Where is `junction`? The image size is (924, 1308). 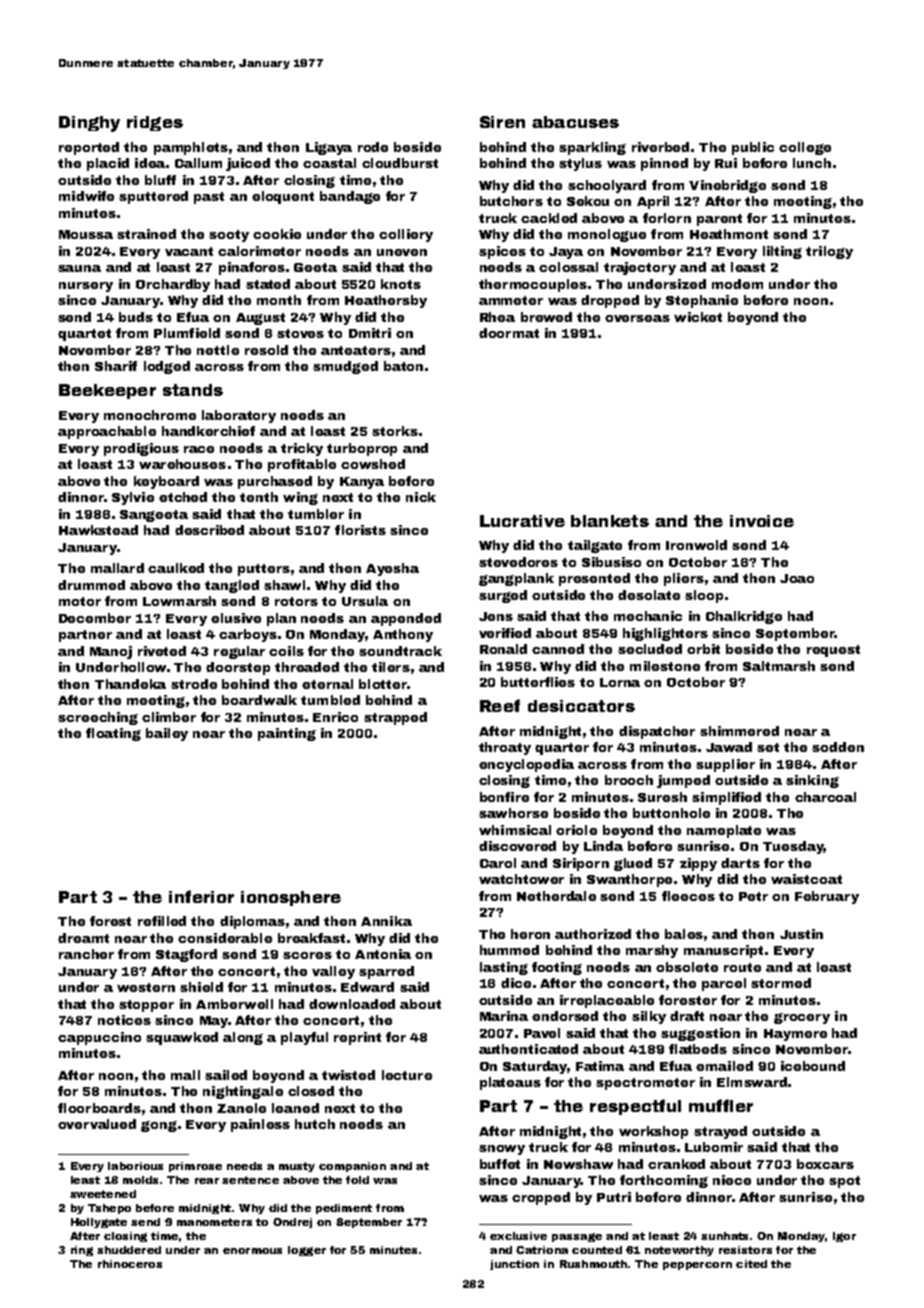
junction is located at coordinates (514, 1265).
